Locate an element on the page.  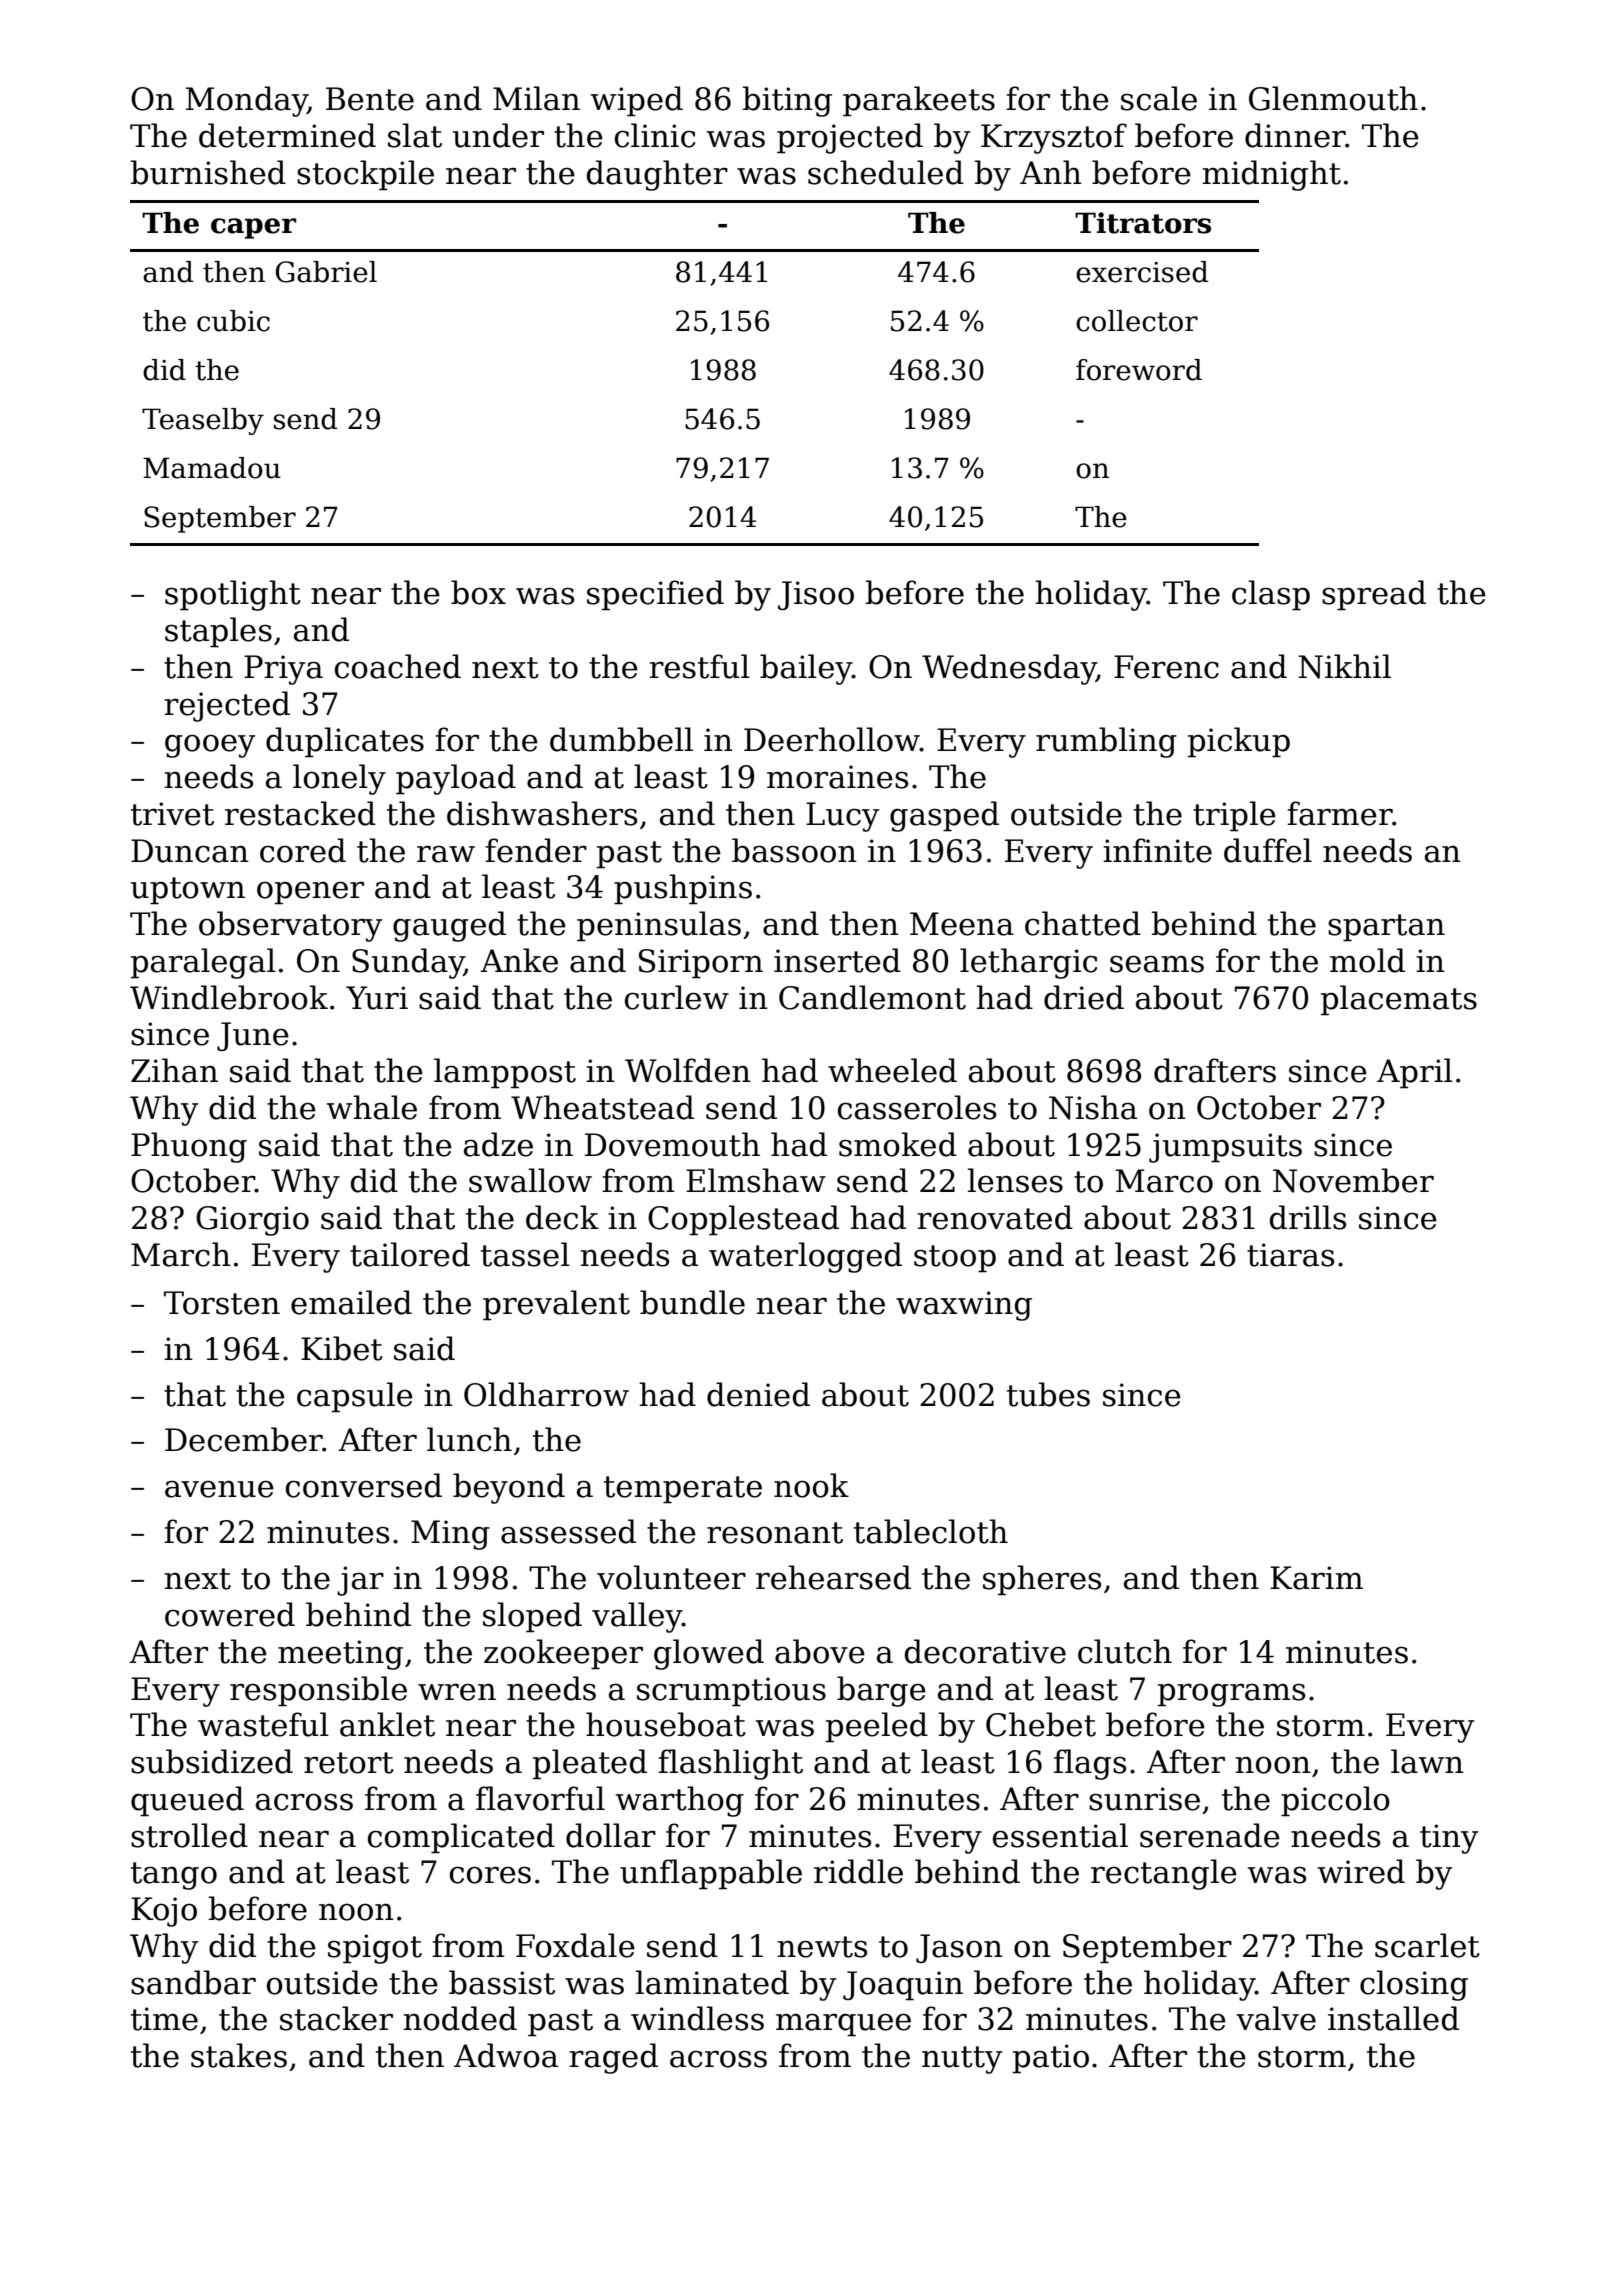
box is located at coordinates (478, 592).
